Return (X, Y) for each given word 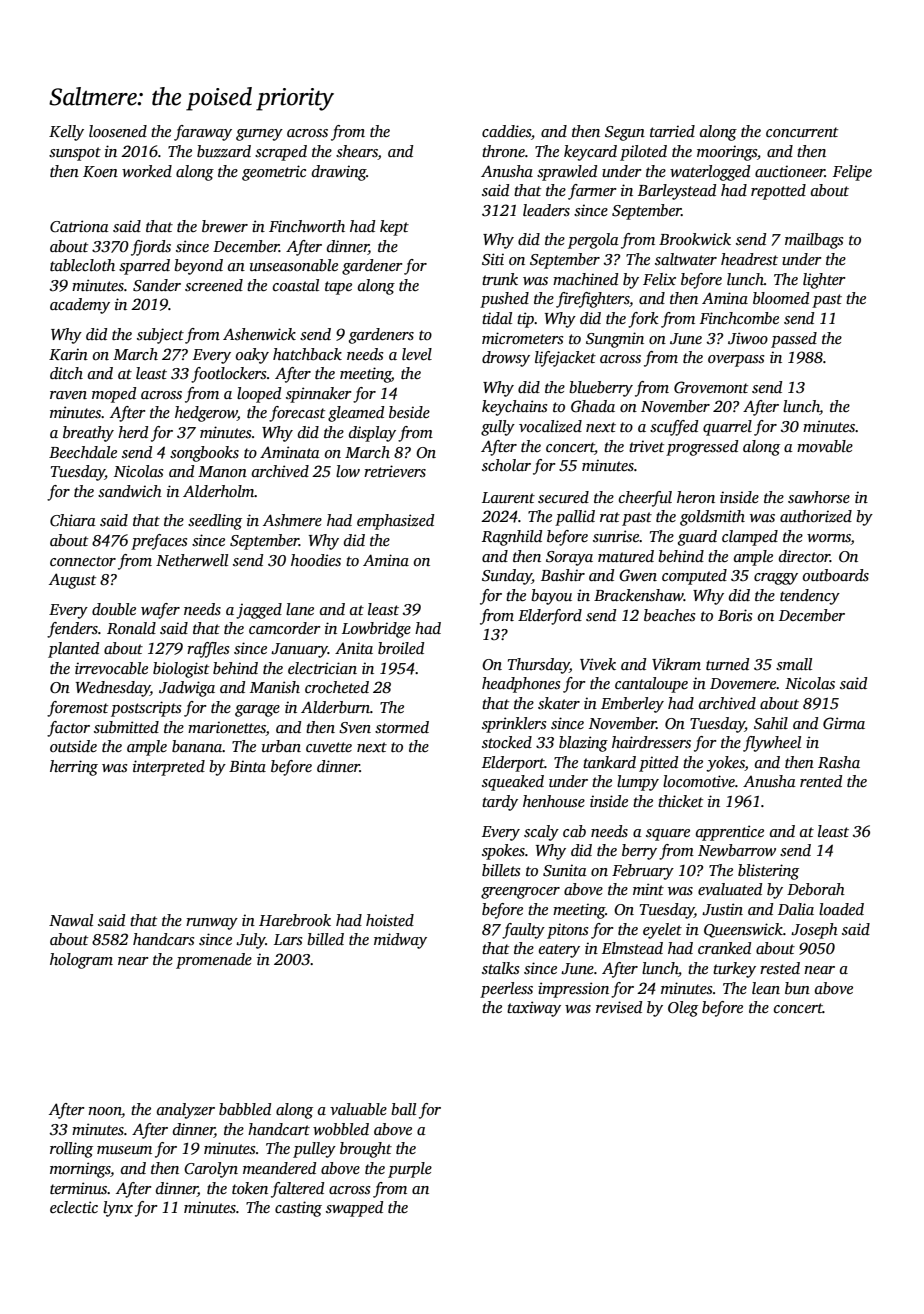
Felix (659, 279)
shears (357, 152)
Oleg (683, 1009)
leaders (546, 210)
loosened (118, 131)
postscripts (146, 709)
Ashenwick (259, 334)
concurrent (802, 132)
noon (105, 1112)
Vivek (598, 664)
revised (619, 1007)
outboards (836, 575)
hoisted (390, 920)
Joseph (814, 931)
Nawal (71, 920)
